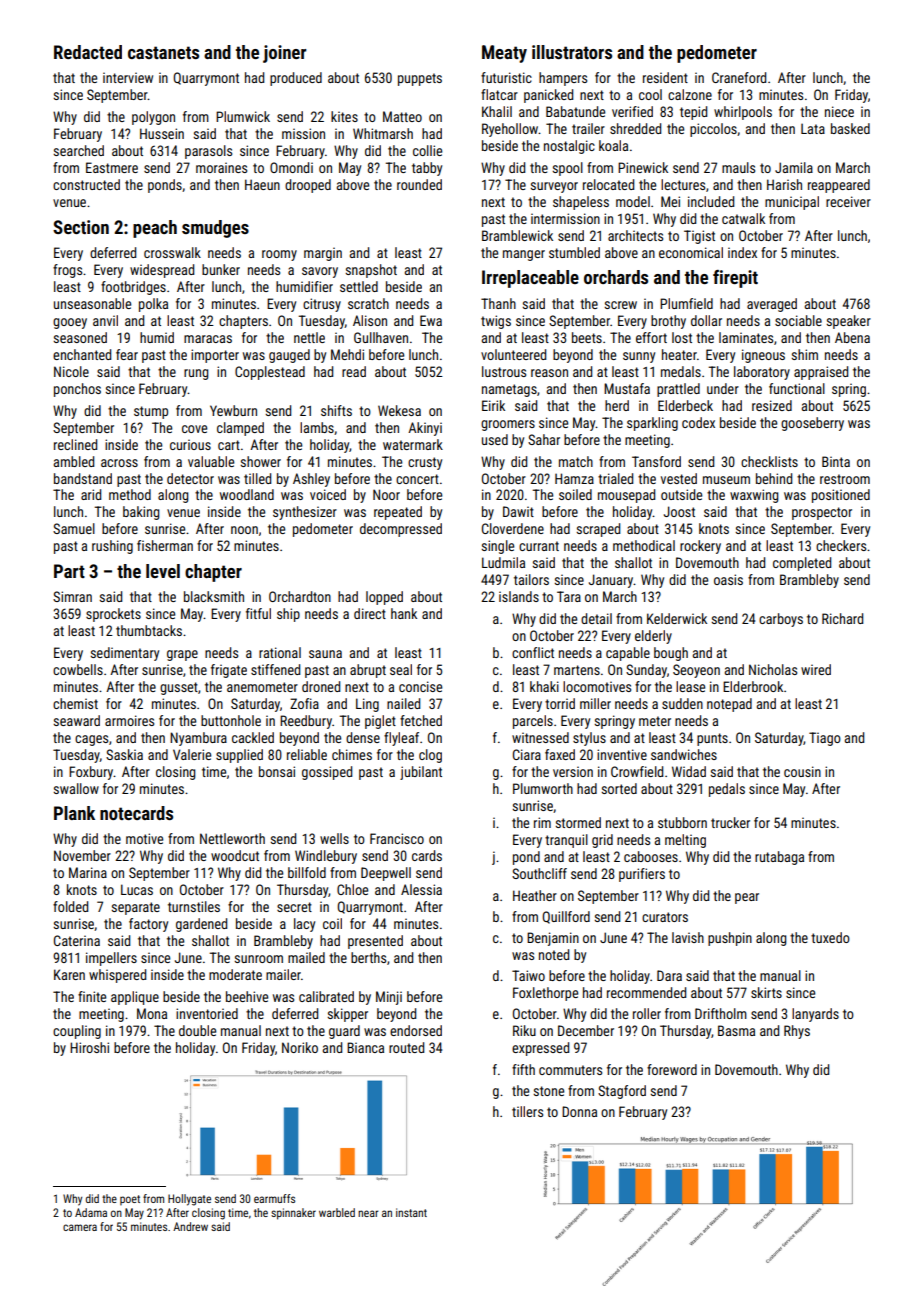 The width and height of the document is (924, 1308). What do you see at coordinates (88, 52) in the document?
I see `Redacted` at bounding box center [88, 52].
